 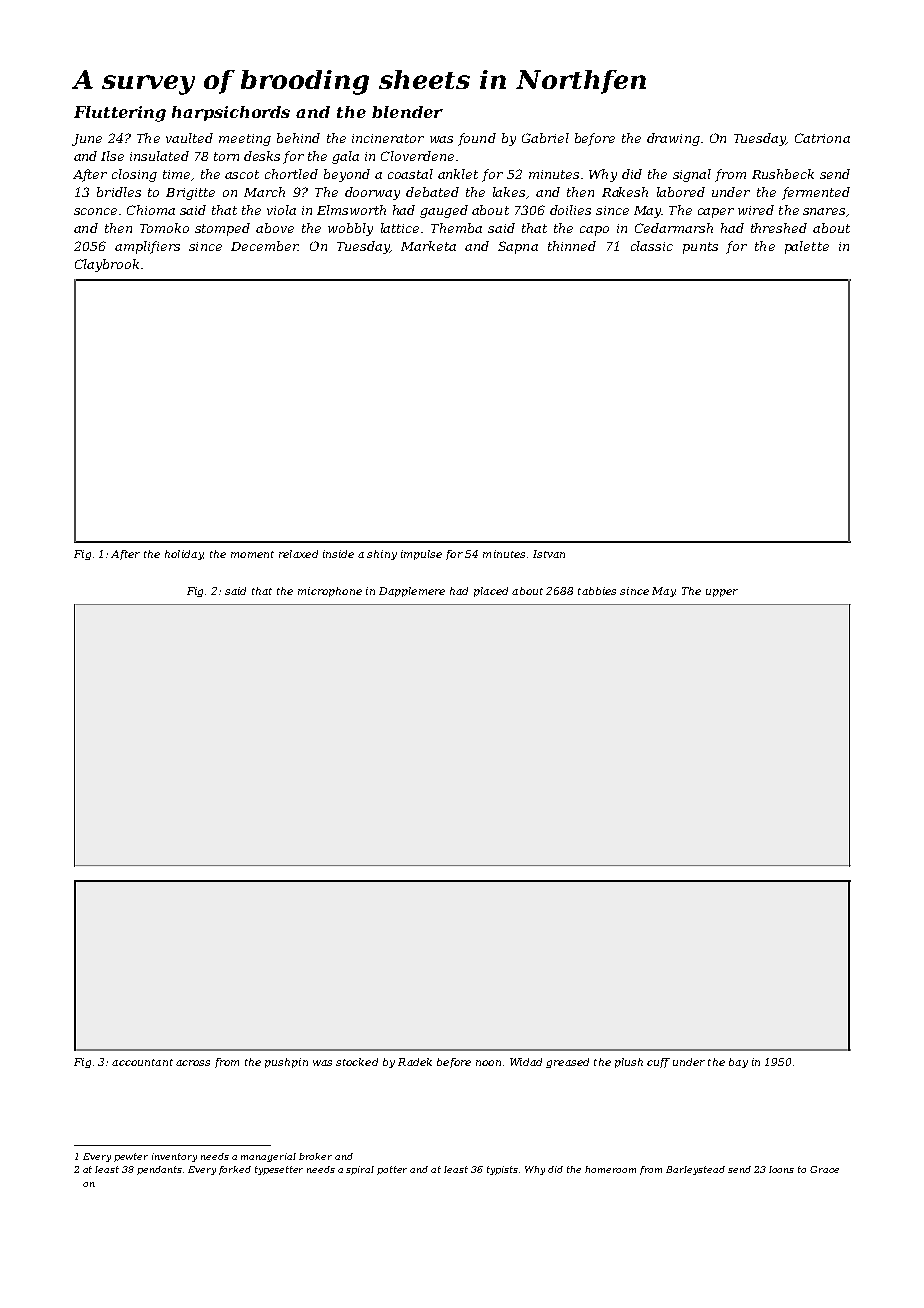 What do you see at coordinates (412, 592) in the document?
I see `Dapplemere` at bounding box center [412, 592].
